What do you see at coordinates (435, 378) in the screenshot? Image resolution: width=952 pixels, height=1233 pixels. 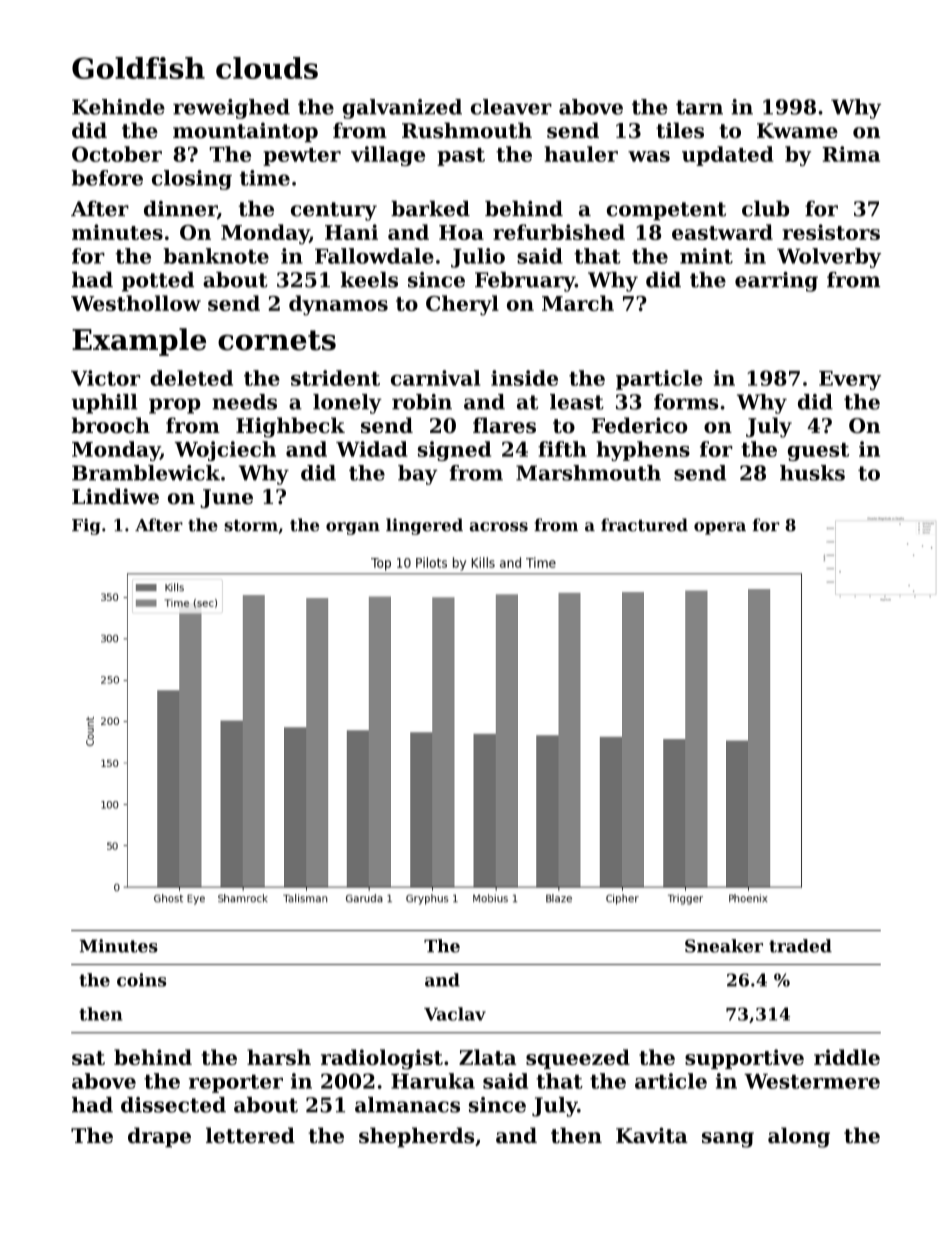 I see `carnival` at bounding box center [435, 378].
